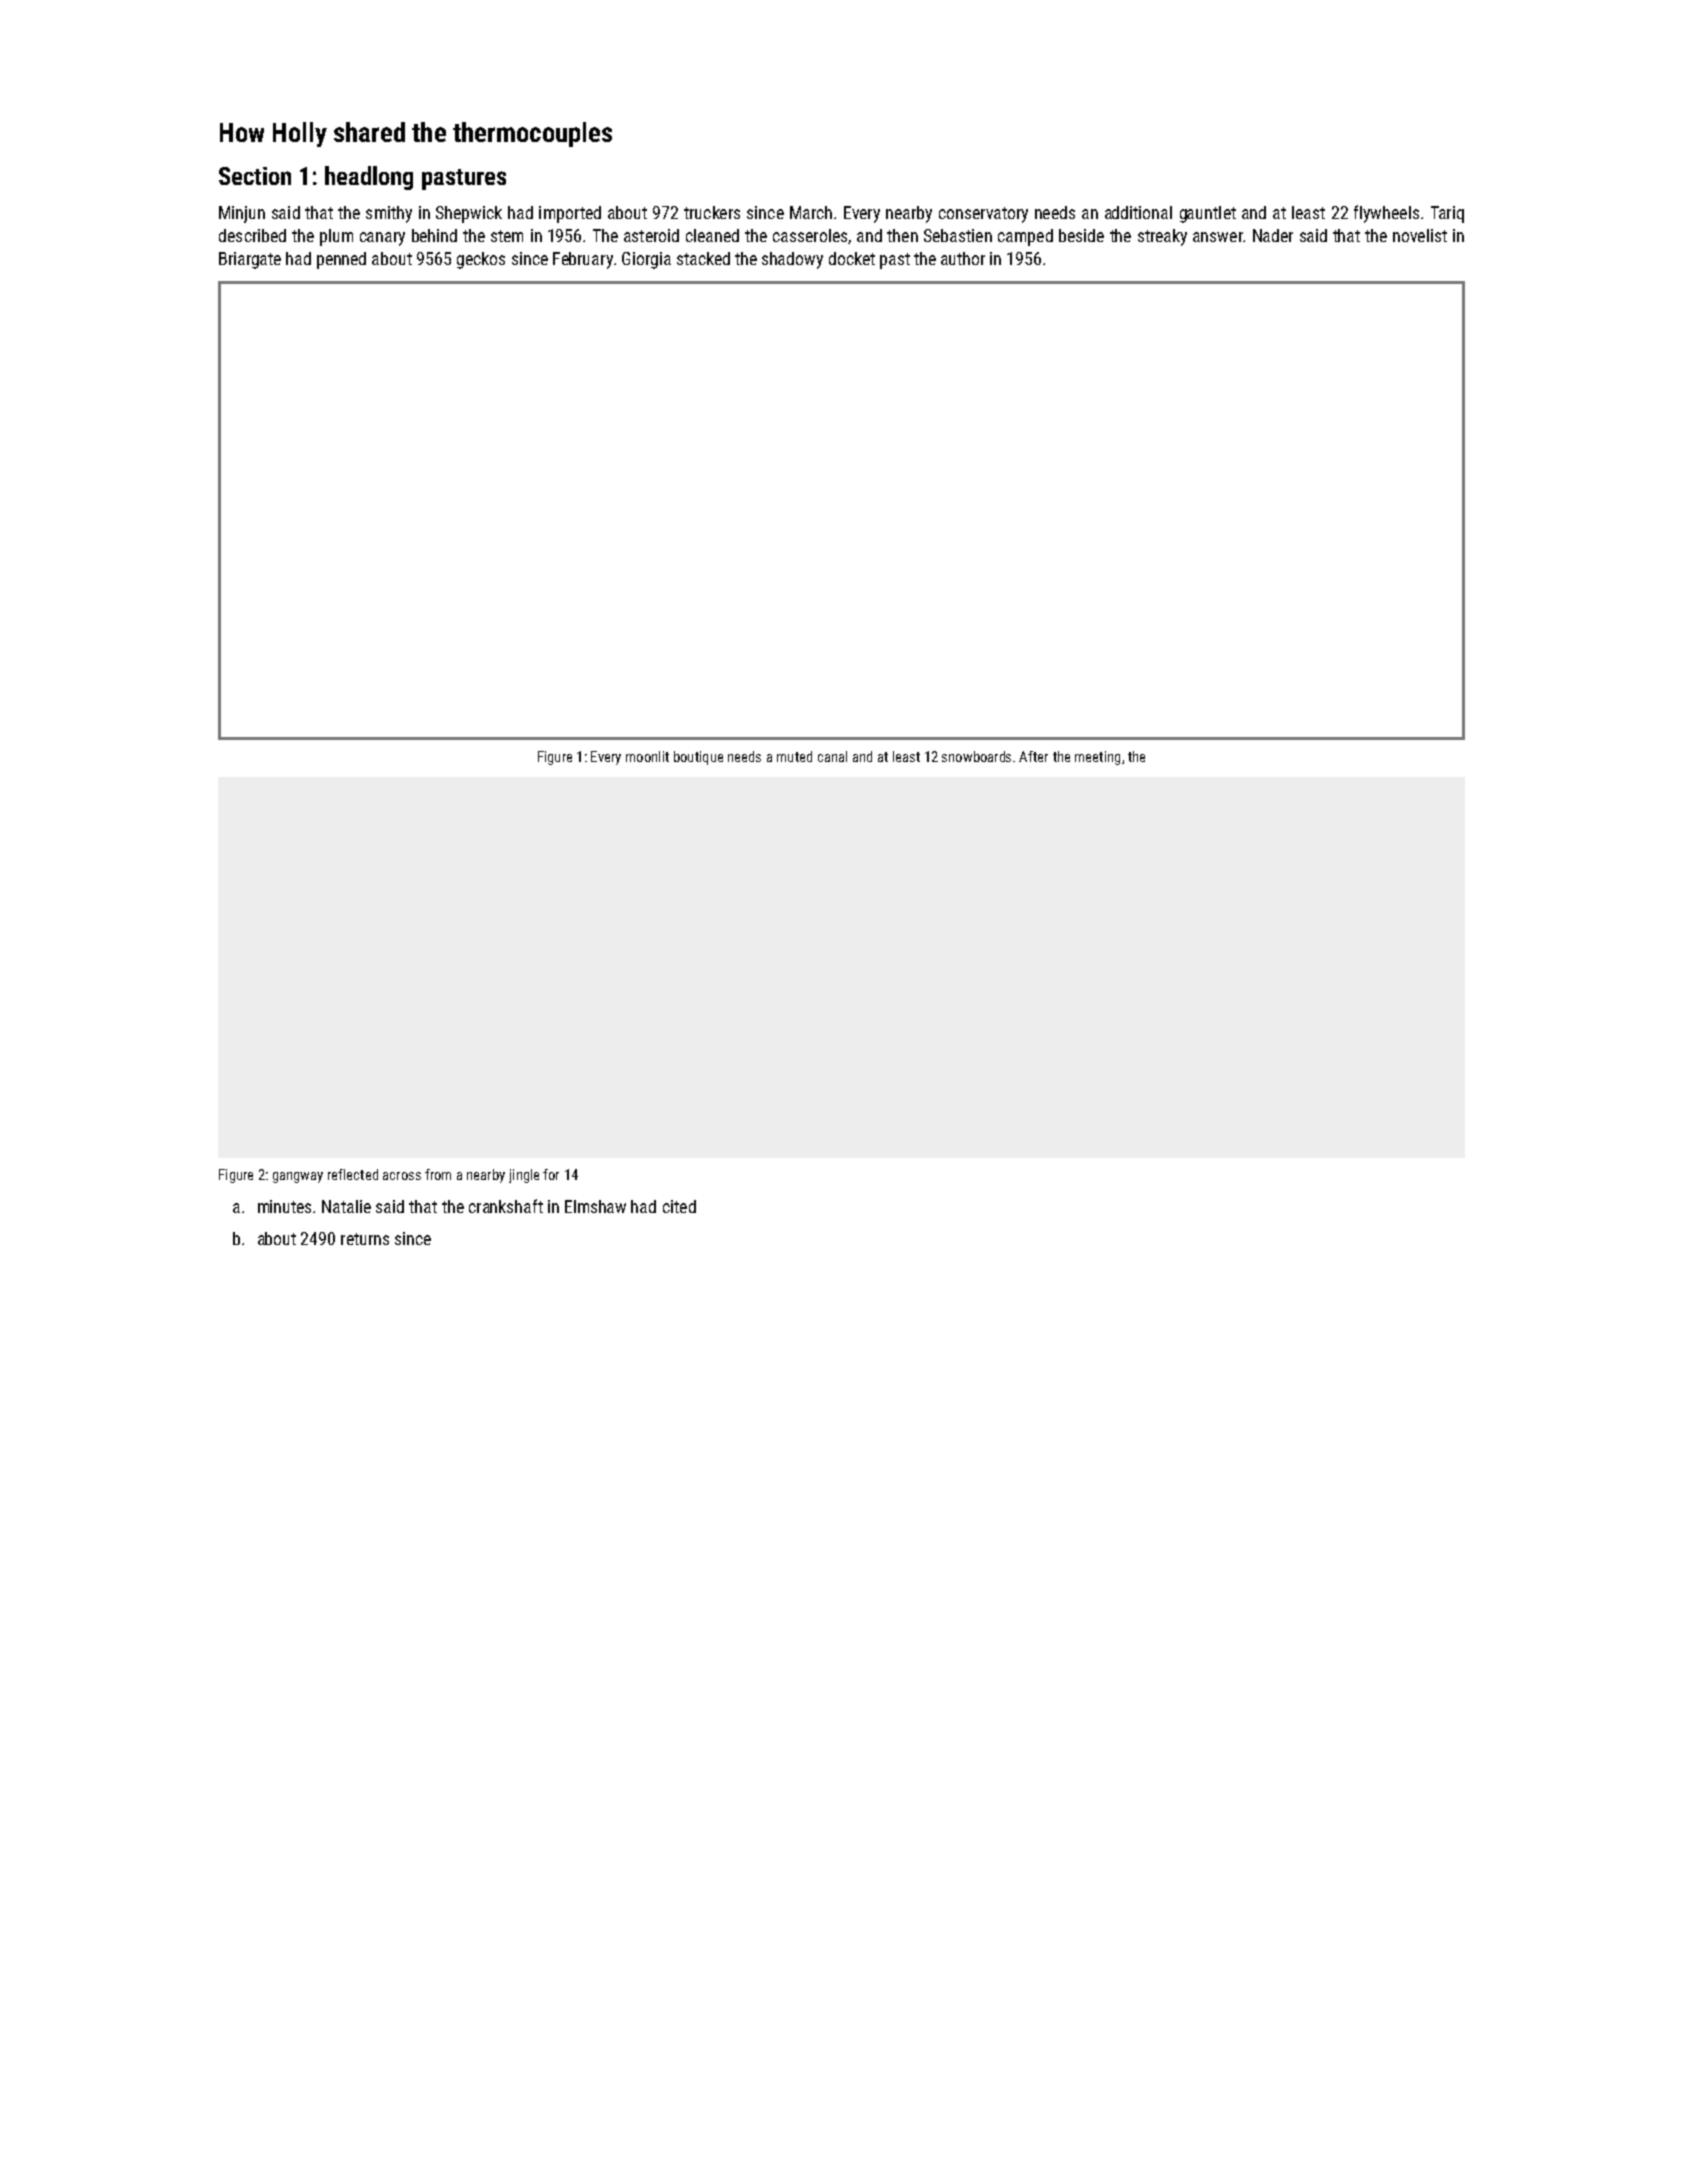 The height and width of the screenshot is (2178, 1683). Describe the element at coordinates (679, 1206) in the screenshot. I see `cited` at that location.
